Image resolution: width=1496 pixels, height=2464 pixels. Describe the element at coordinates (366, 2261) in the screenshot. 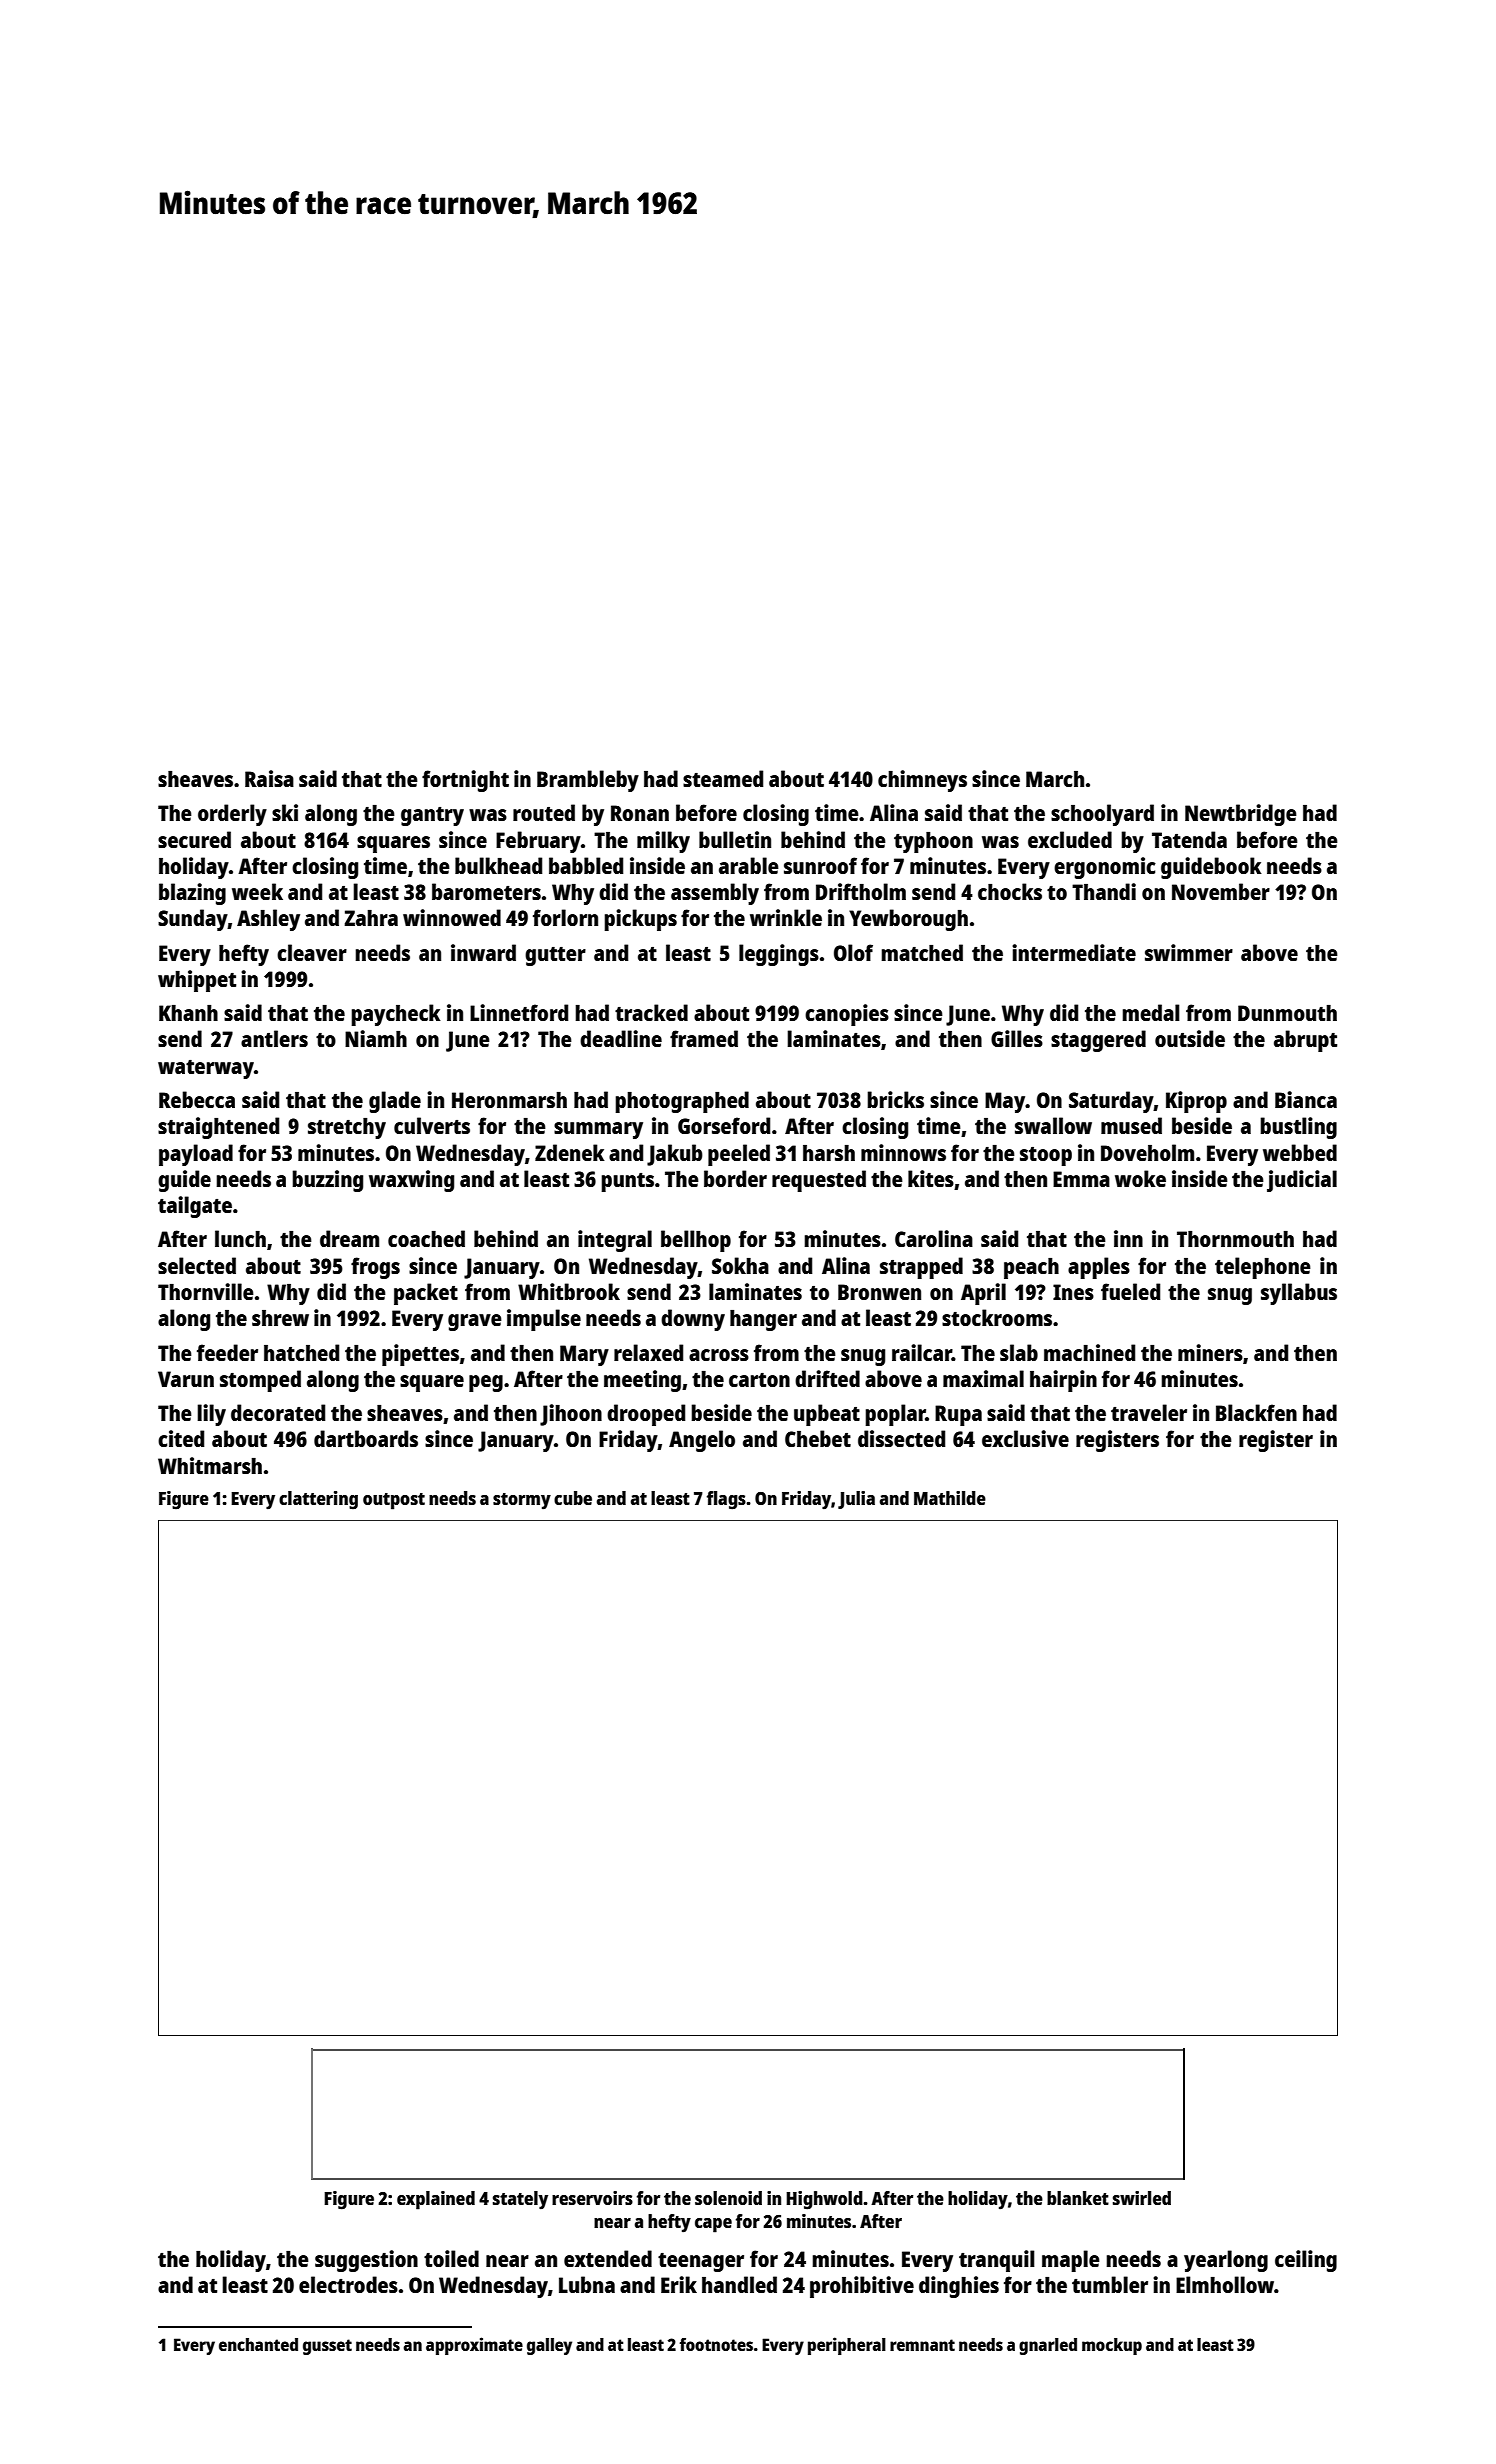

I see `suggestion` at that location.
